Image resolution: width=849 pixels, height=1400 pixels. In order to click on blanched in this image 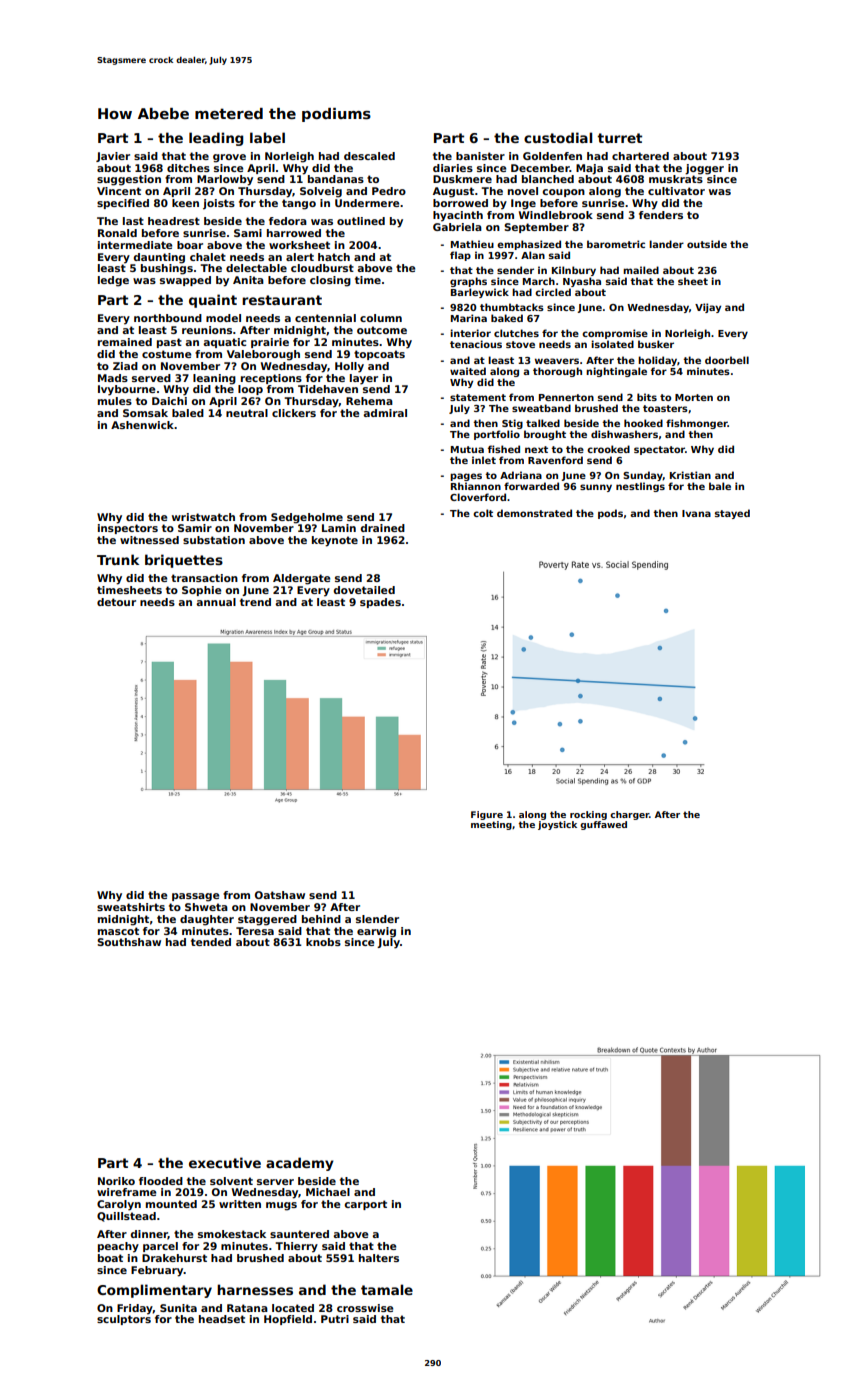, I will do `click(548, 179)`.
